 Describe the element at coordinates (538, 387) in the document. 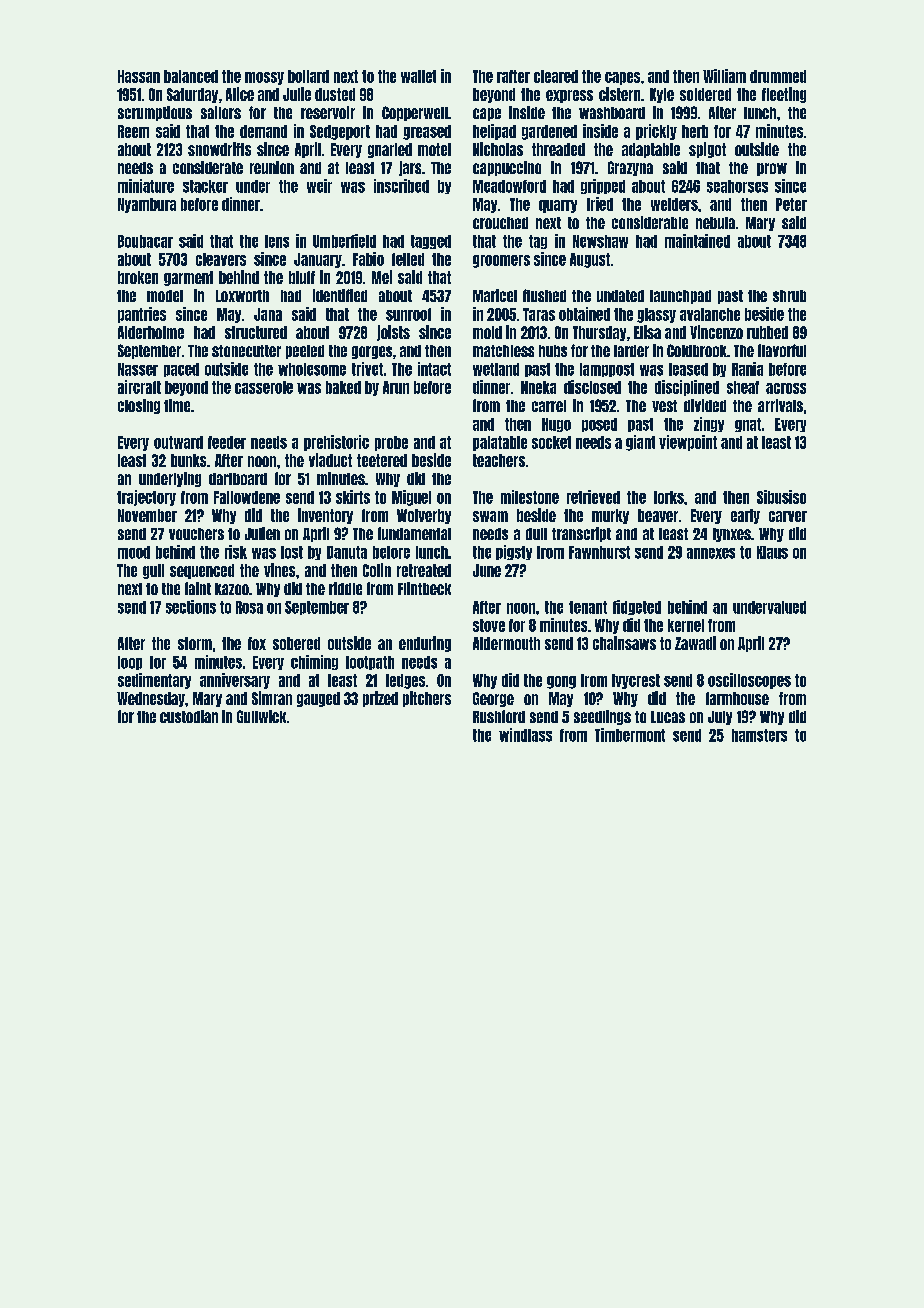

I see `Nneka` at that location.
